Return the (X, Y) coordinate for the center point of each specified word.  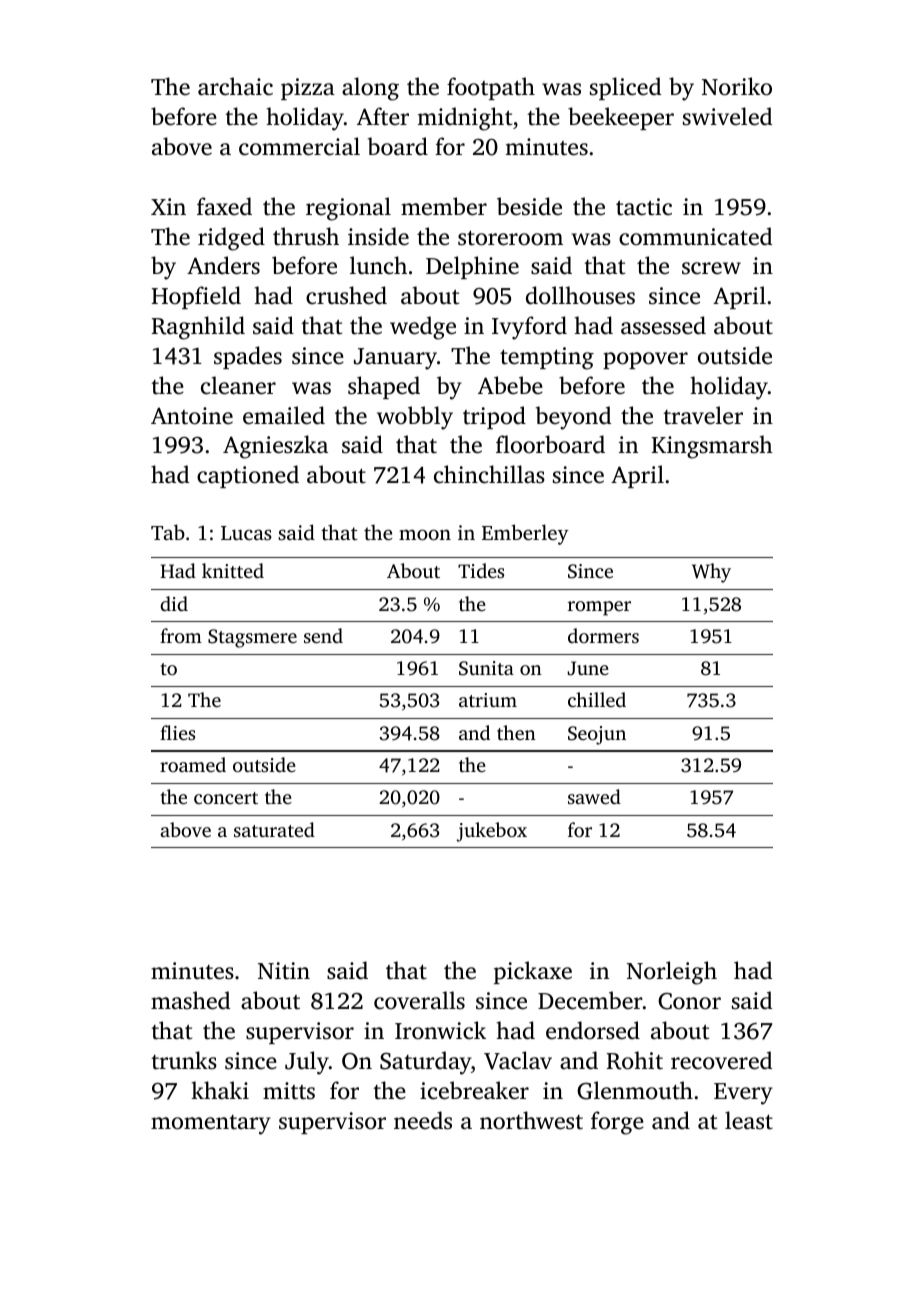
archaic (235, 86)
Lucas (246, 533)
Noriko (737, 86)
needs (423, 1120)
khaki (220, 1090)
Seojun (597, 735)
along (370, 89)
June (588, 668)
